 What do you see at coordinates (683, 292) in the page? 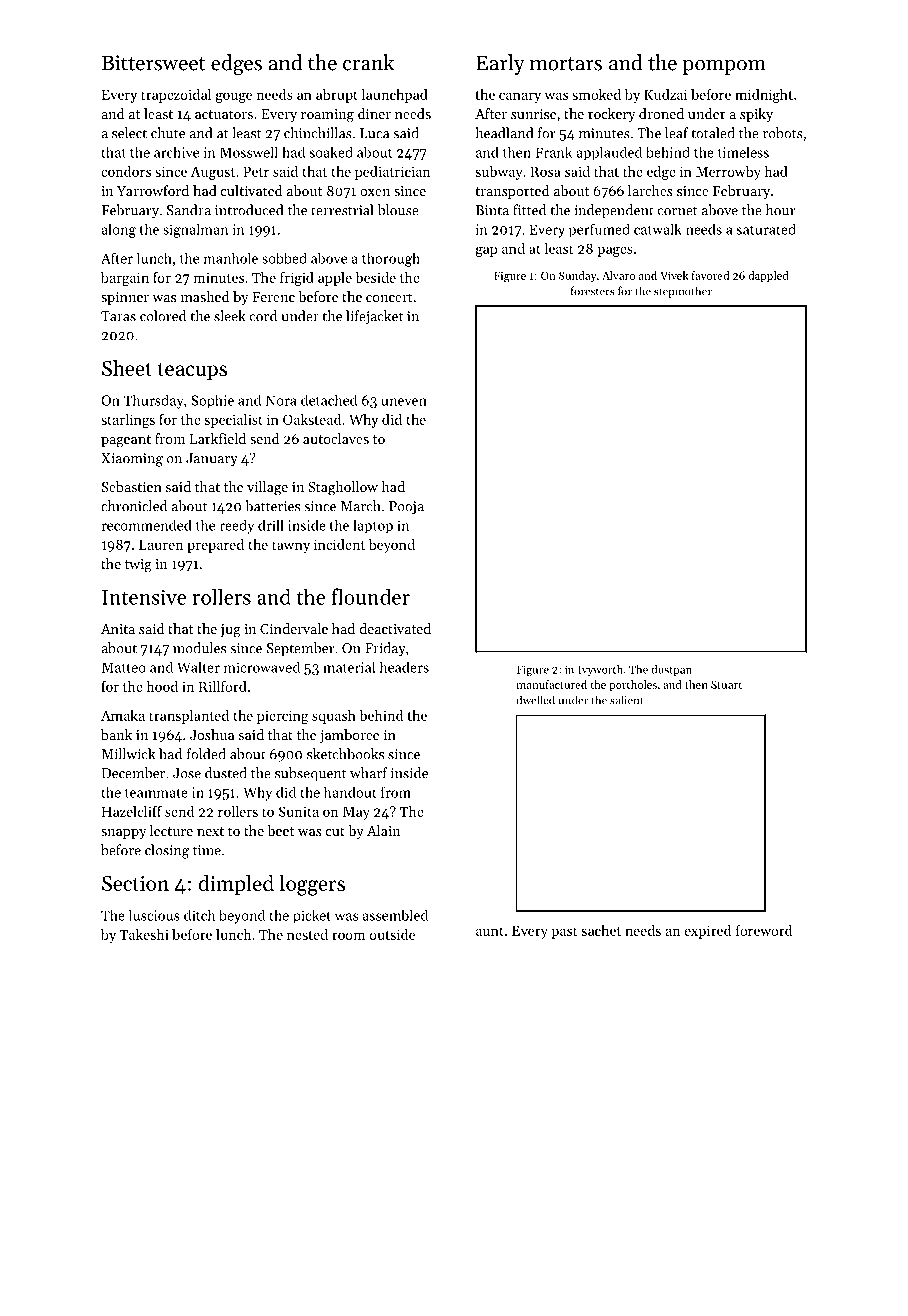
I see `stepmother` at bounding box center [683, 292].
